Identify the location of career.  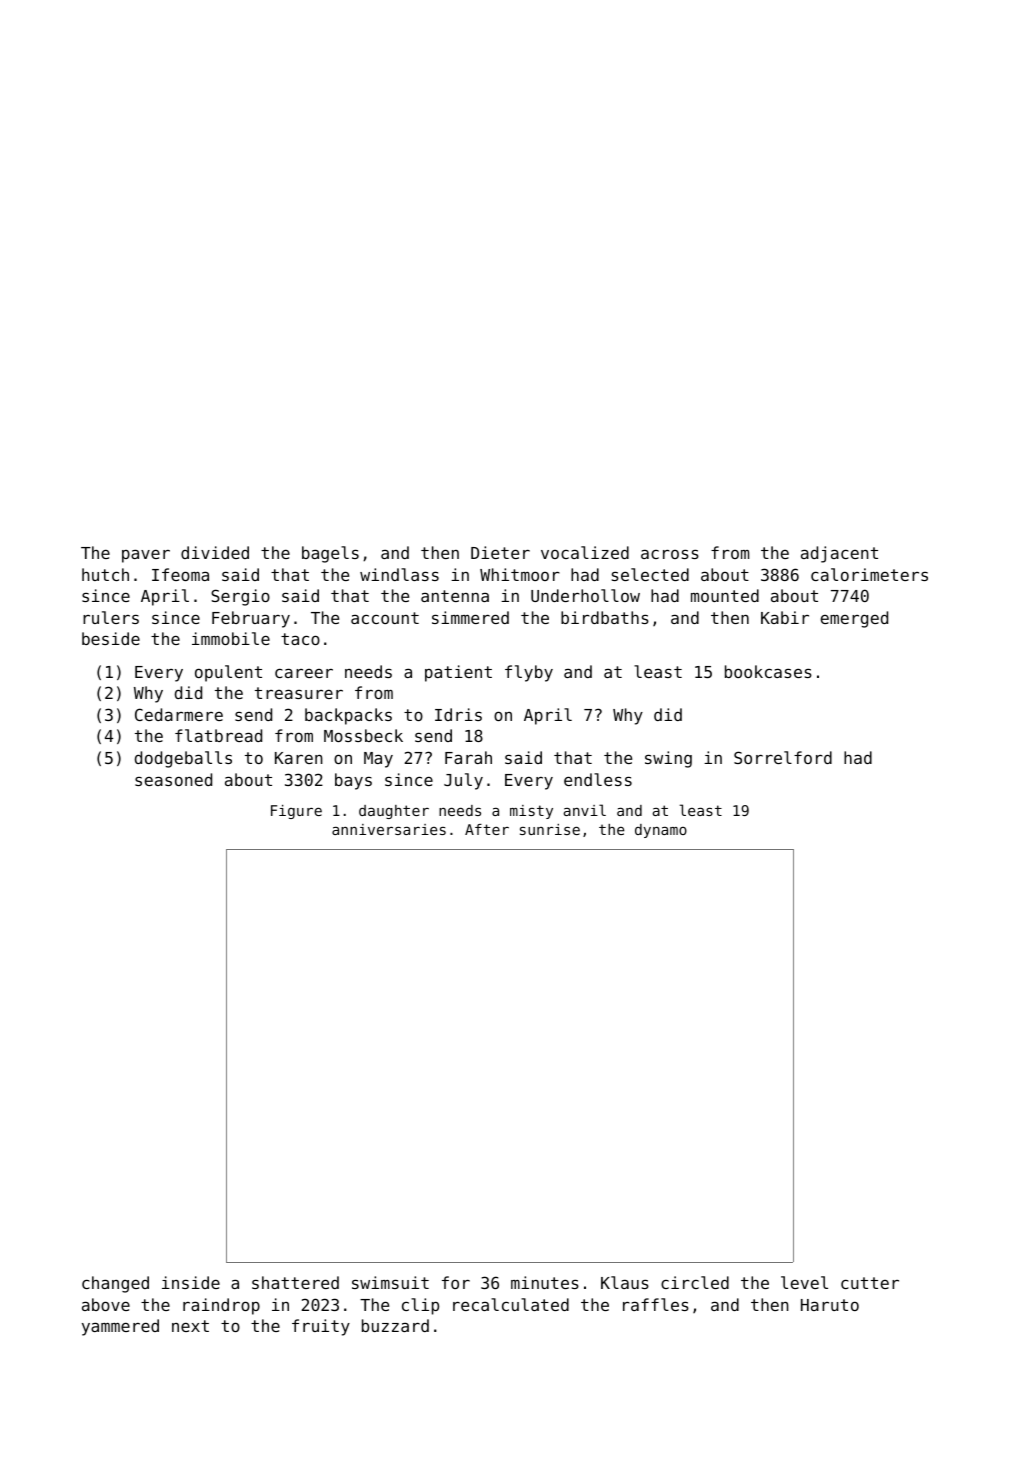
(304, 673).
